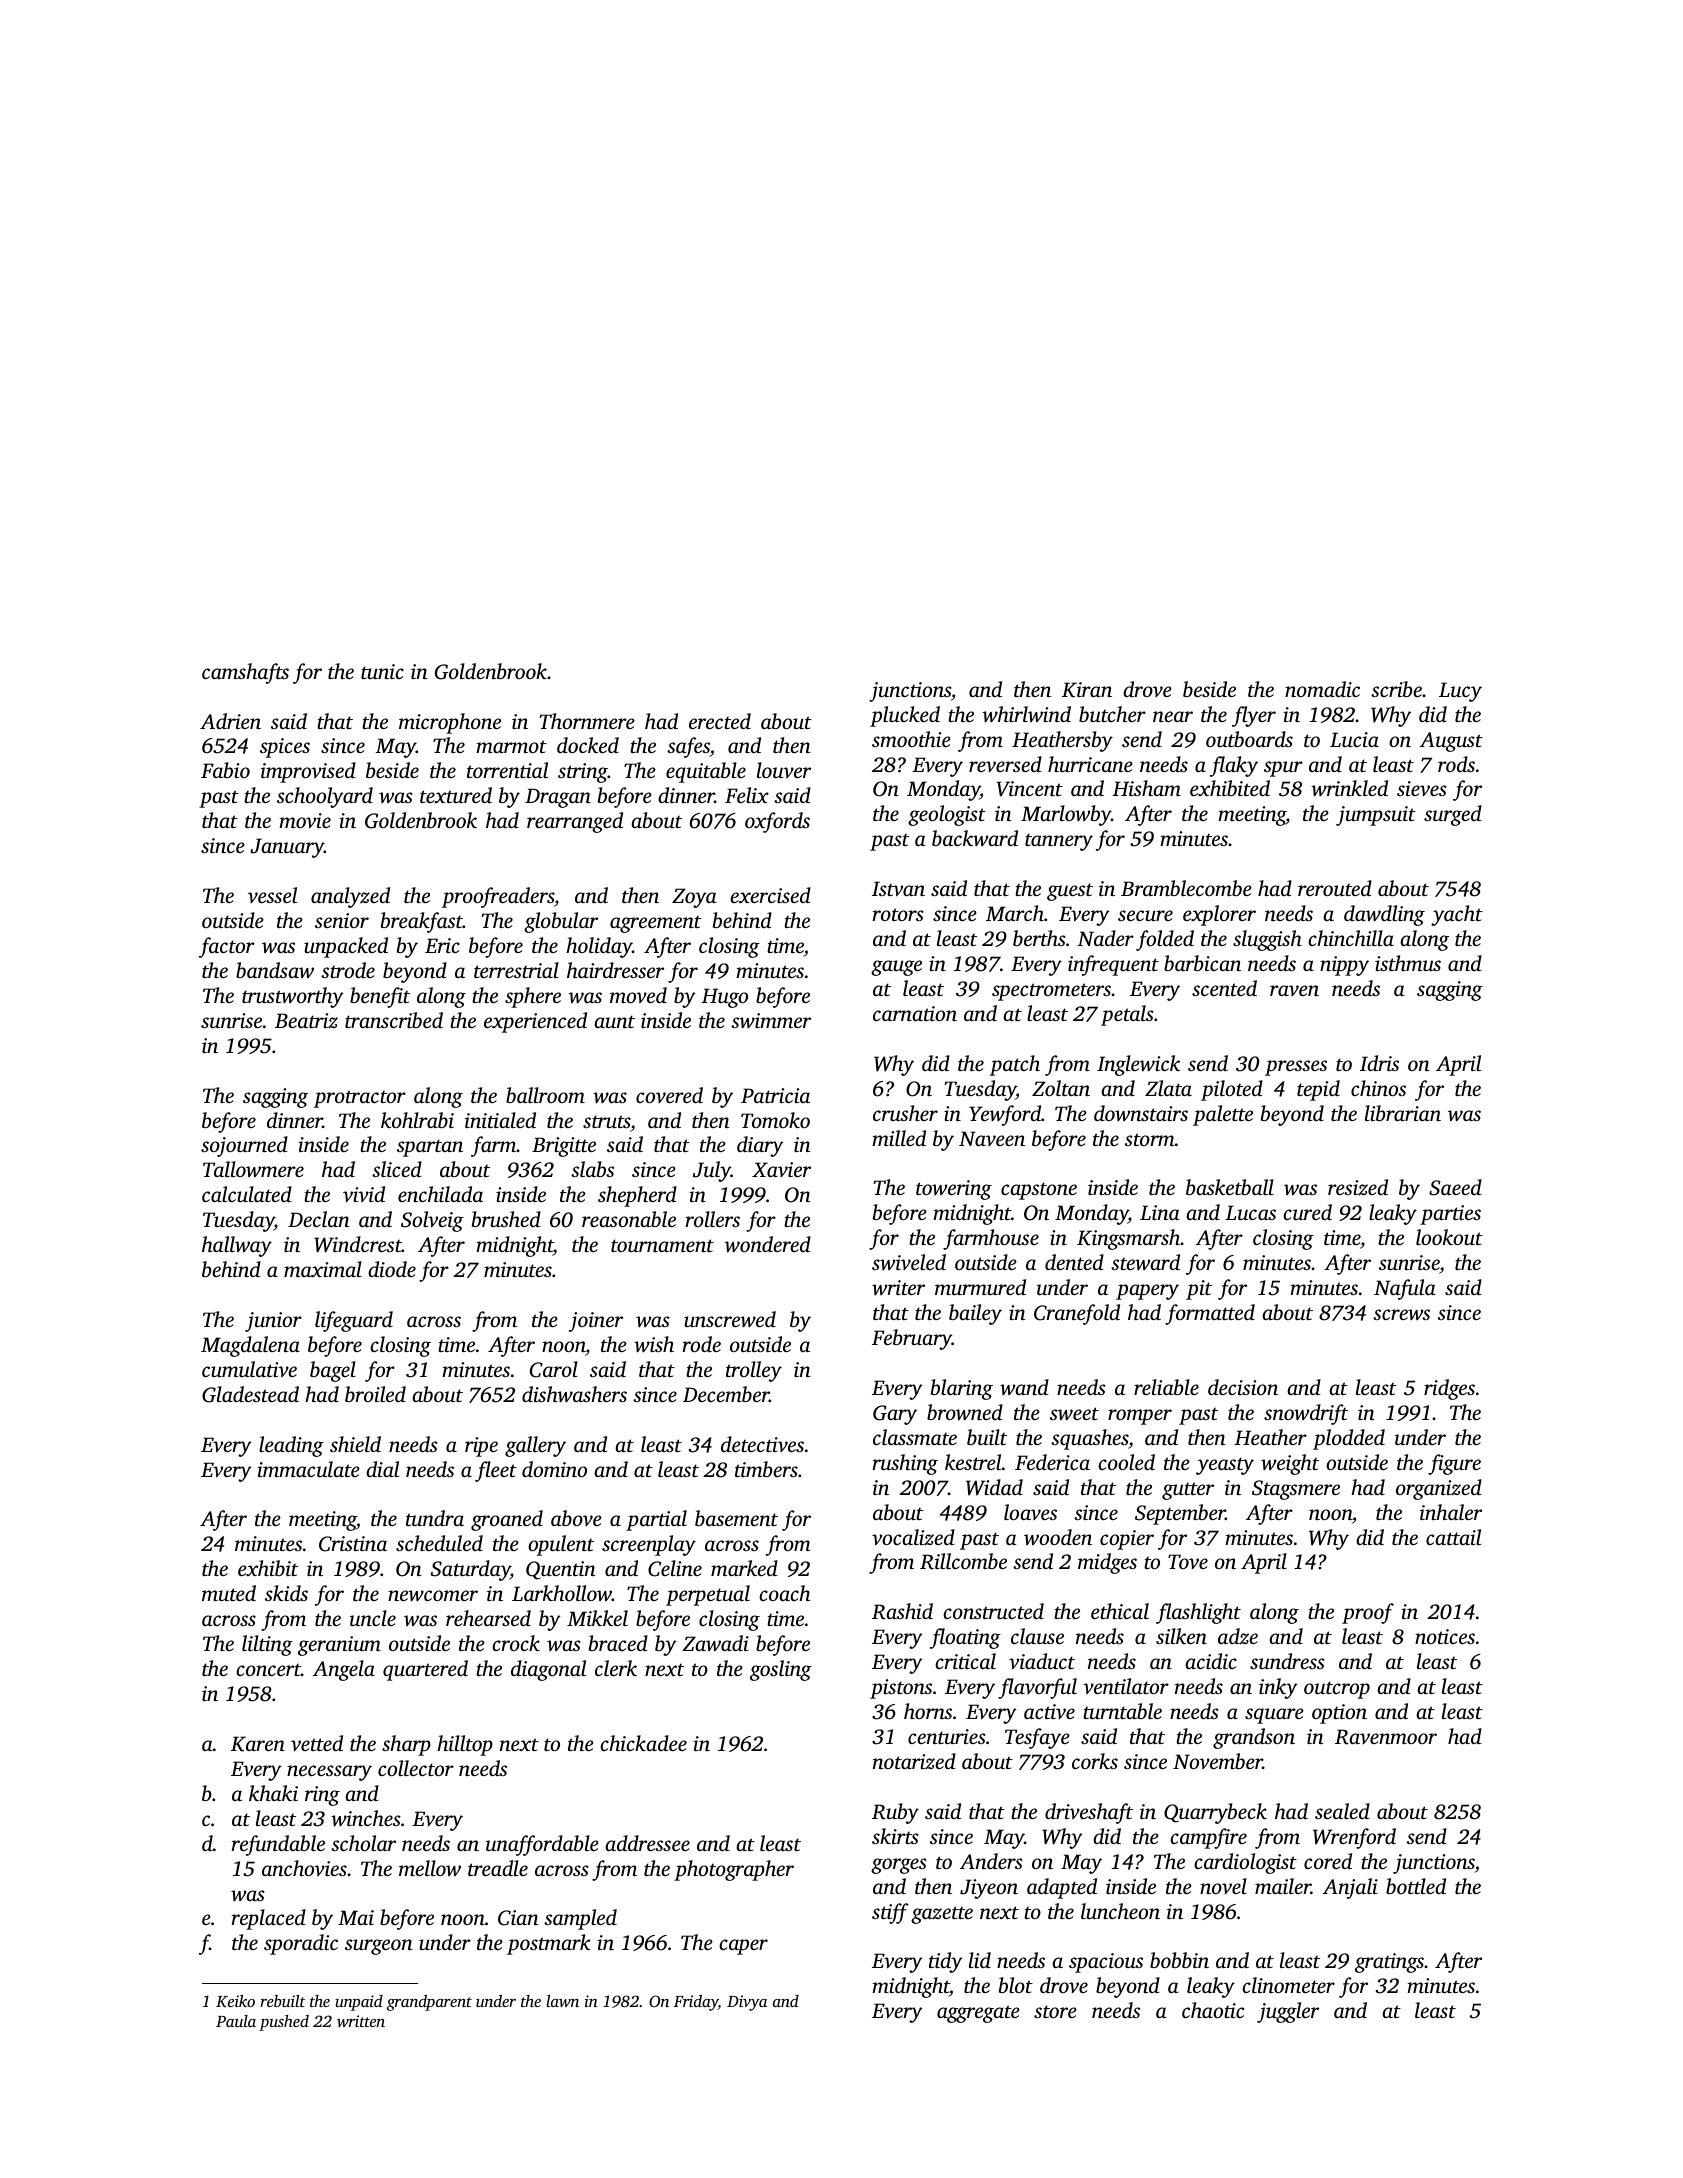 This screenshot has width=1683, height=2178. Describe the element at coordinates (766, 1469) in the screenshot. I see `timbers` at that location.
